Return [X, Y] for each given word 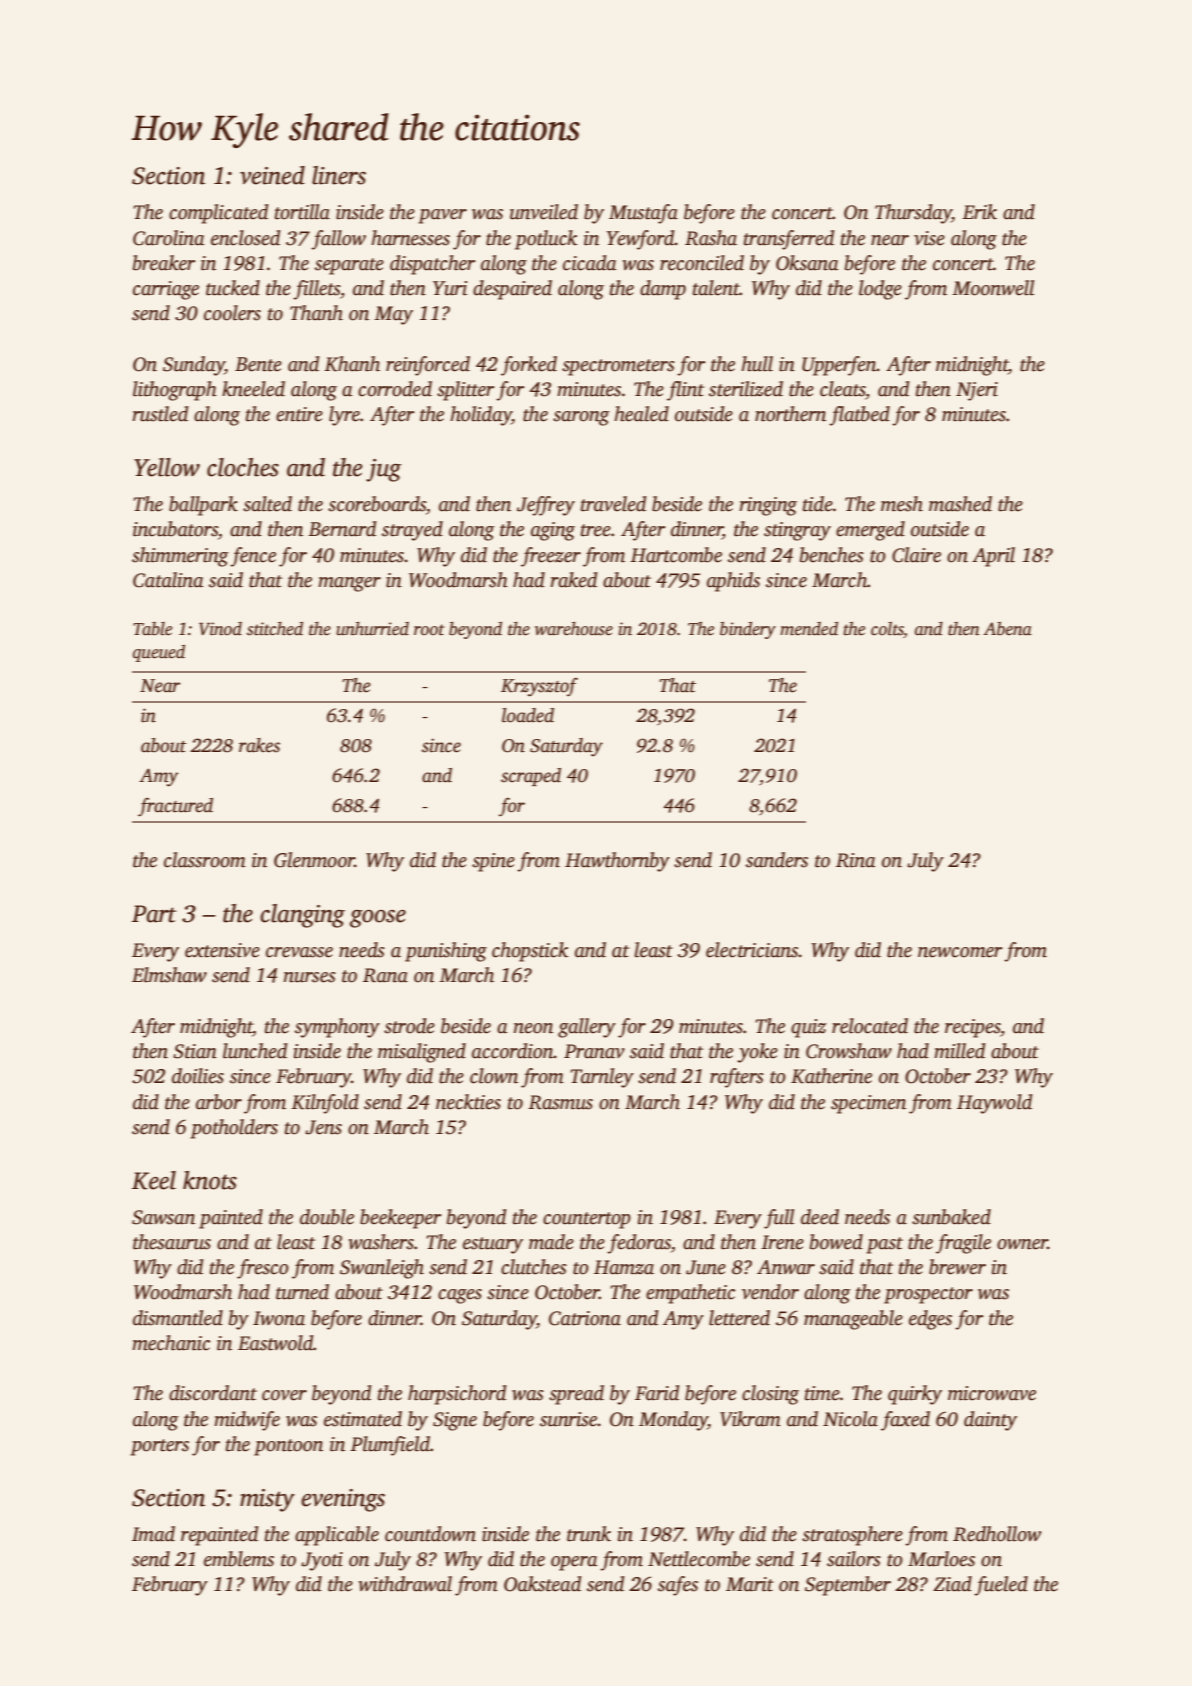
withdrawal [405, 1584]
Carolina [169, 238]
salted [267, 504]
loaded [528, 715]
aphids [733, 582]
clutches [534, 1267]
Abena [1007, 629]
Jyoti [322, 1561]
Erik [979, 212]
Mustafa [643, 214]
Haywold [994, 1104]
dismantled [178, 1318]
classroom [205, 860]
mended [809, 629]
